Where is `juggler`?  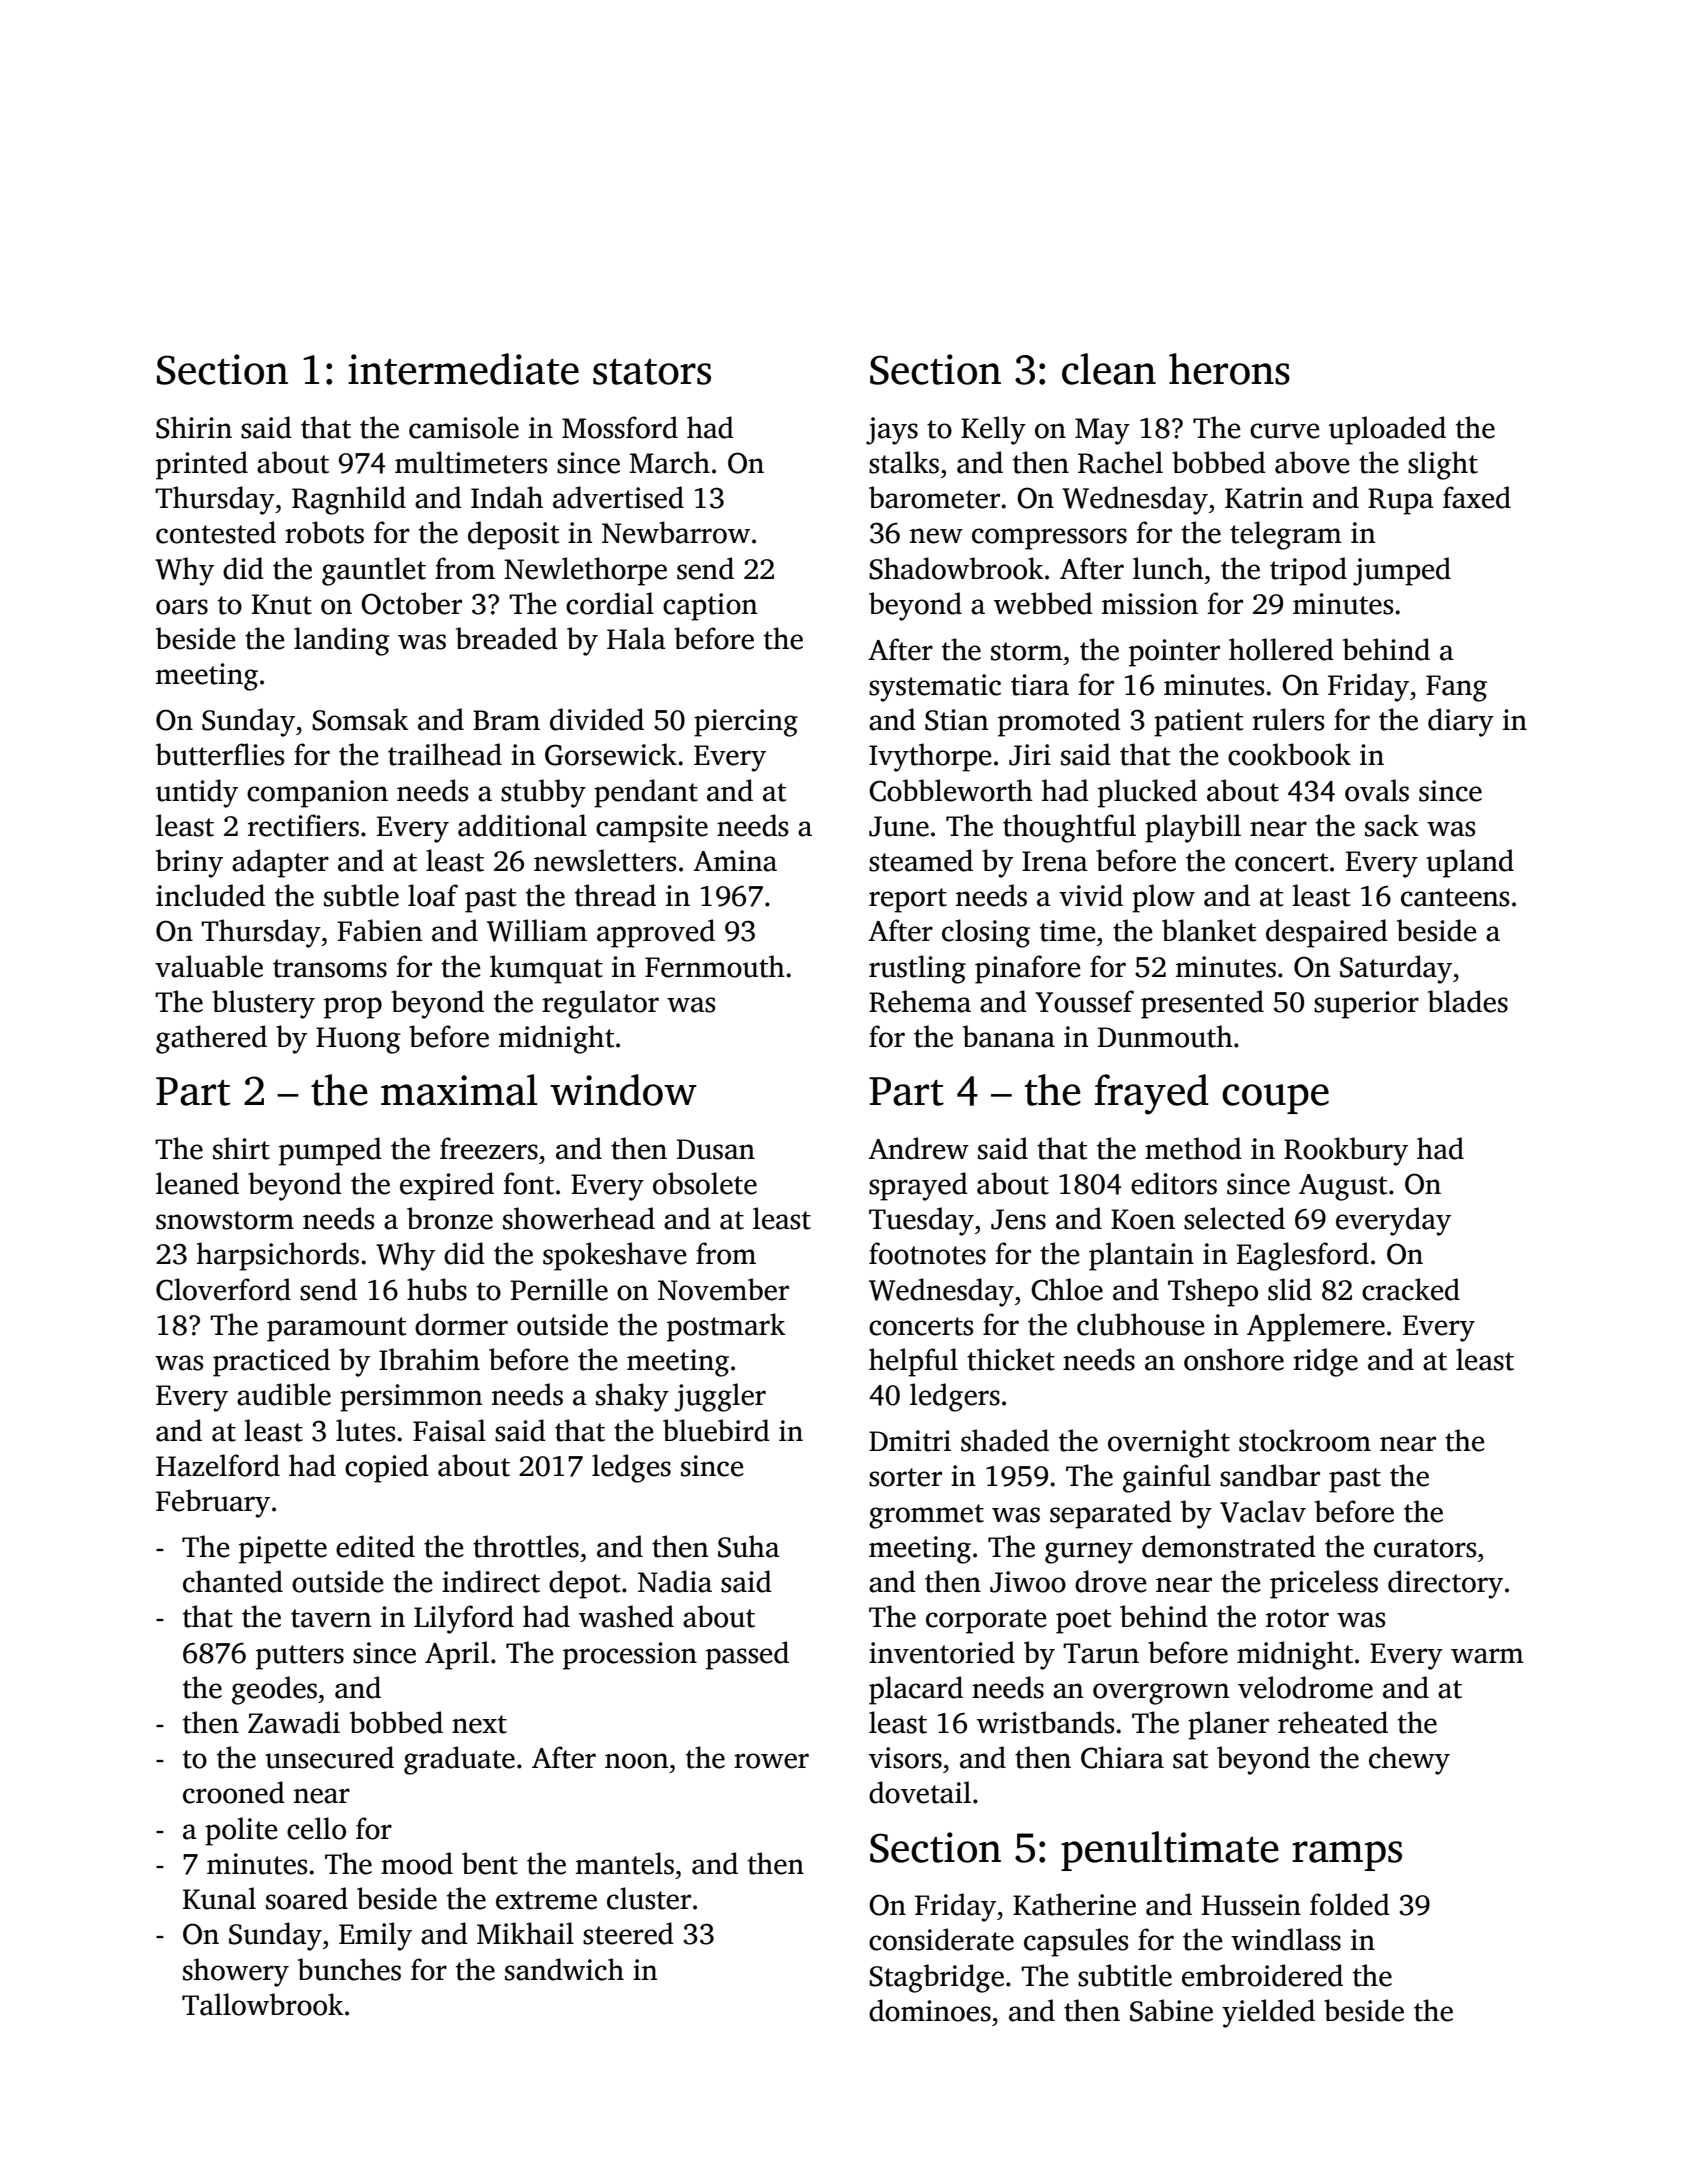 juggler is located at coordinates (720, 1397).
